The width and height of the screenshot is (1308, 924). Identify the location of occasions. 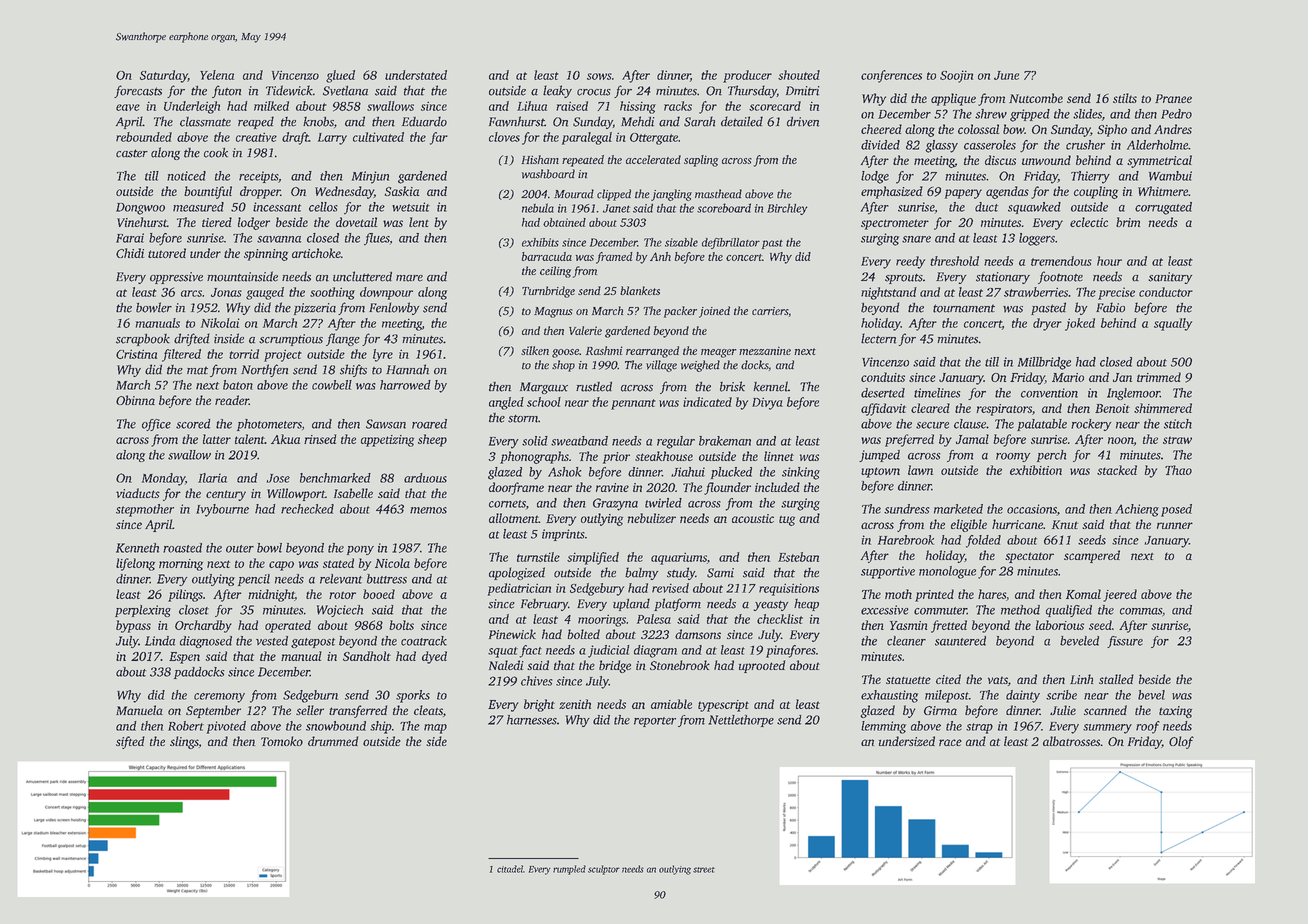
(1032, 509).
